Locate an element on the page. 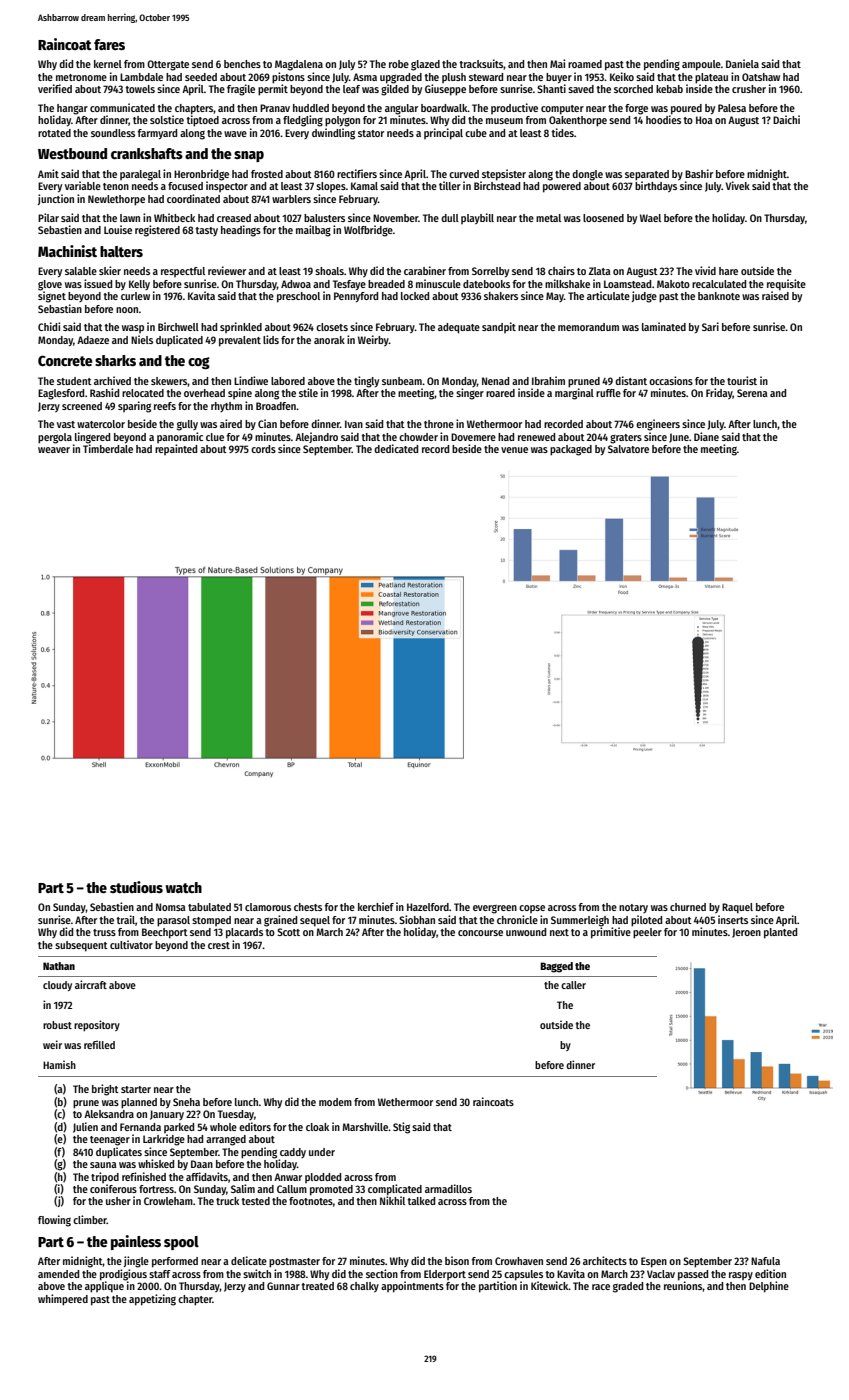 The image size is (849, 1400). Nafula is located at coordinates (765, 1261).
